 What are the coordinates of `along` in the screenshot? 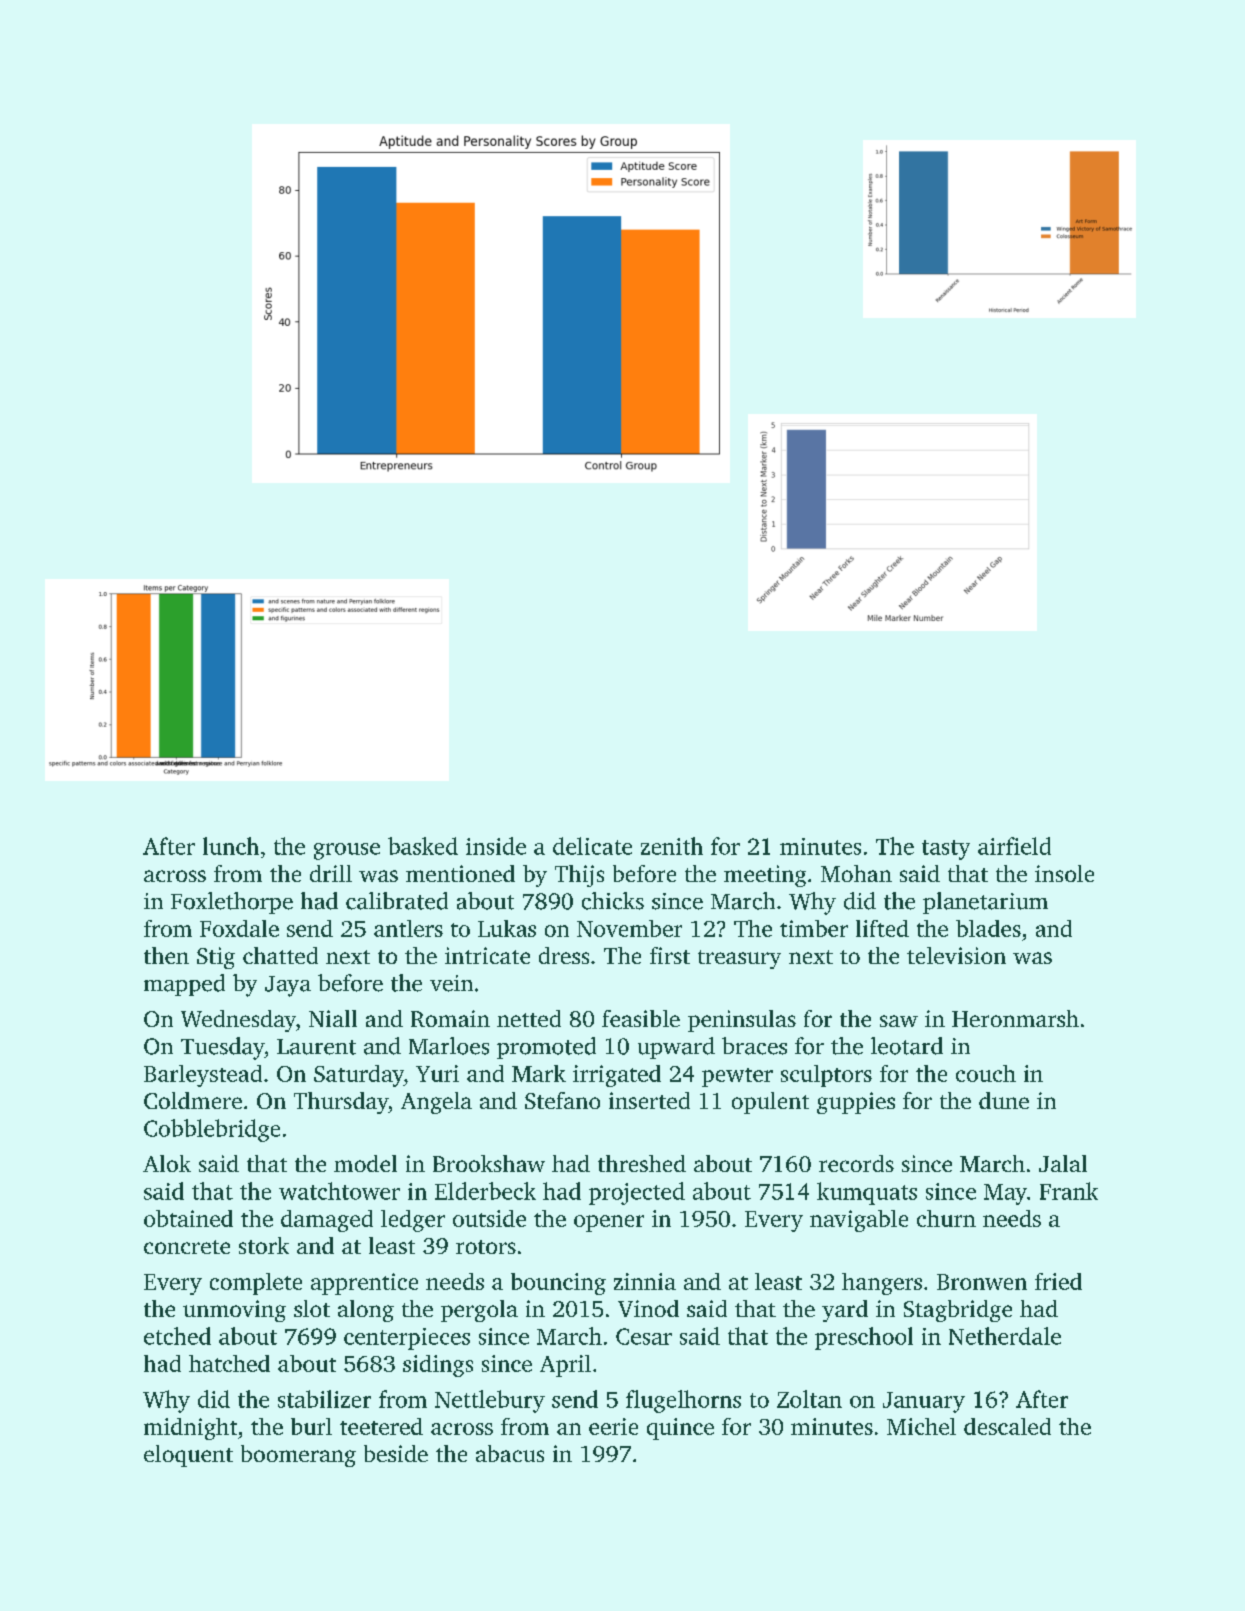 It's located at (366, 1311).
